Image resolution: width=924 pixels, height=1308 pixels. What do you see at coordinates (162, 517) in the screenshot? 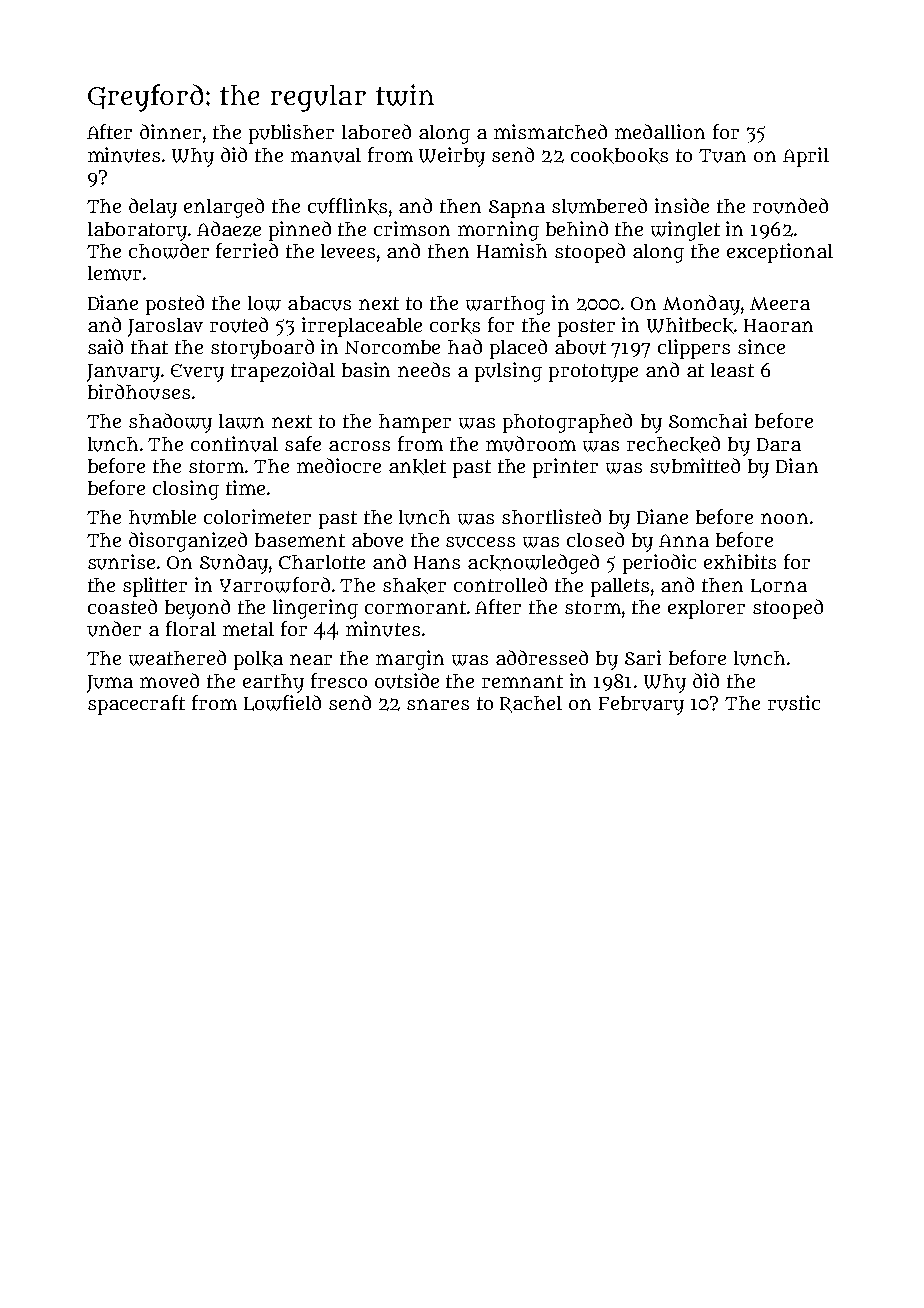
I see `humble` at bounding box center [162, 517].
